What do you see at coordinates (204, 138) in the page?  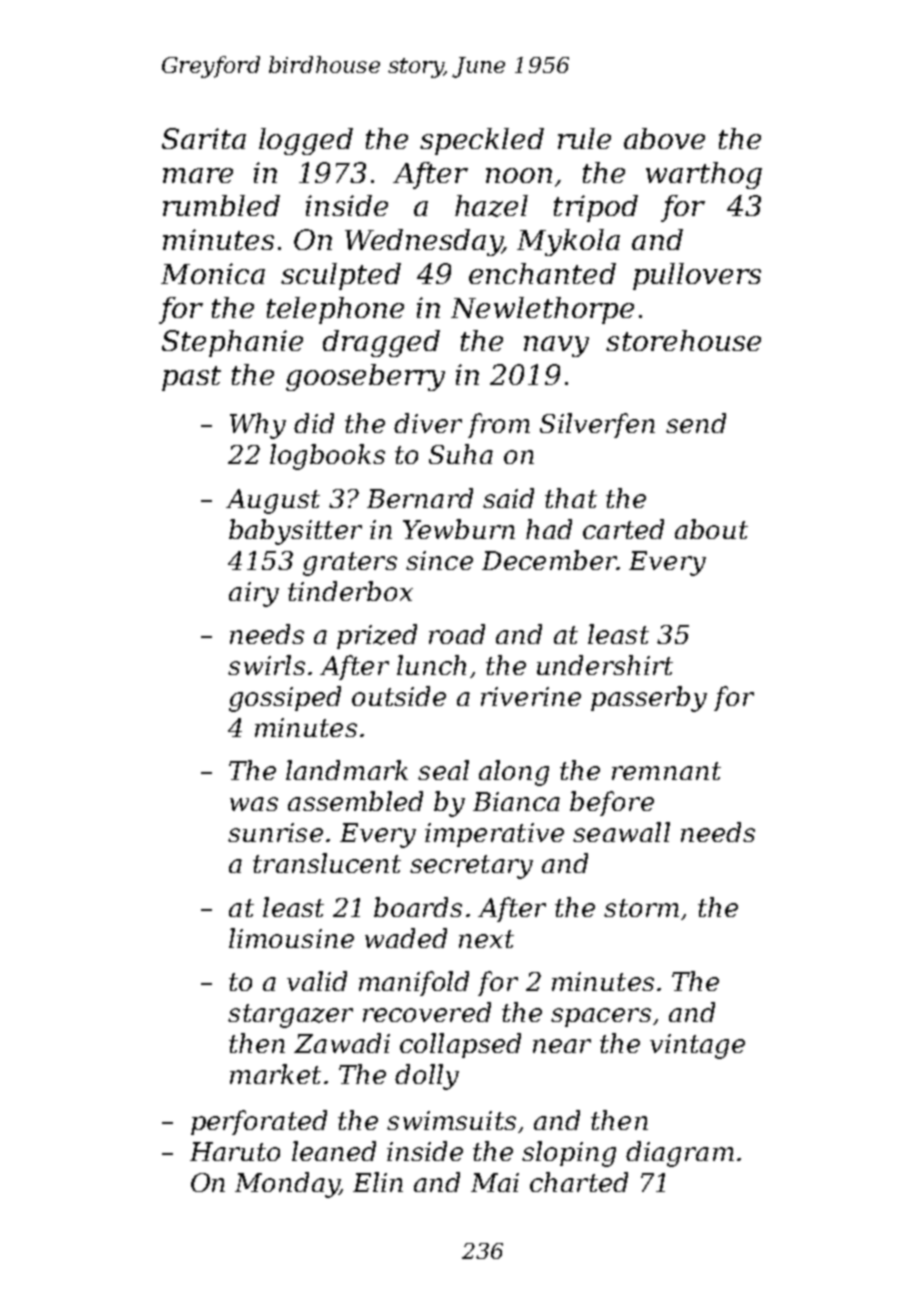 I see `Sarita` at bounding box center [204, 138].
